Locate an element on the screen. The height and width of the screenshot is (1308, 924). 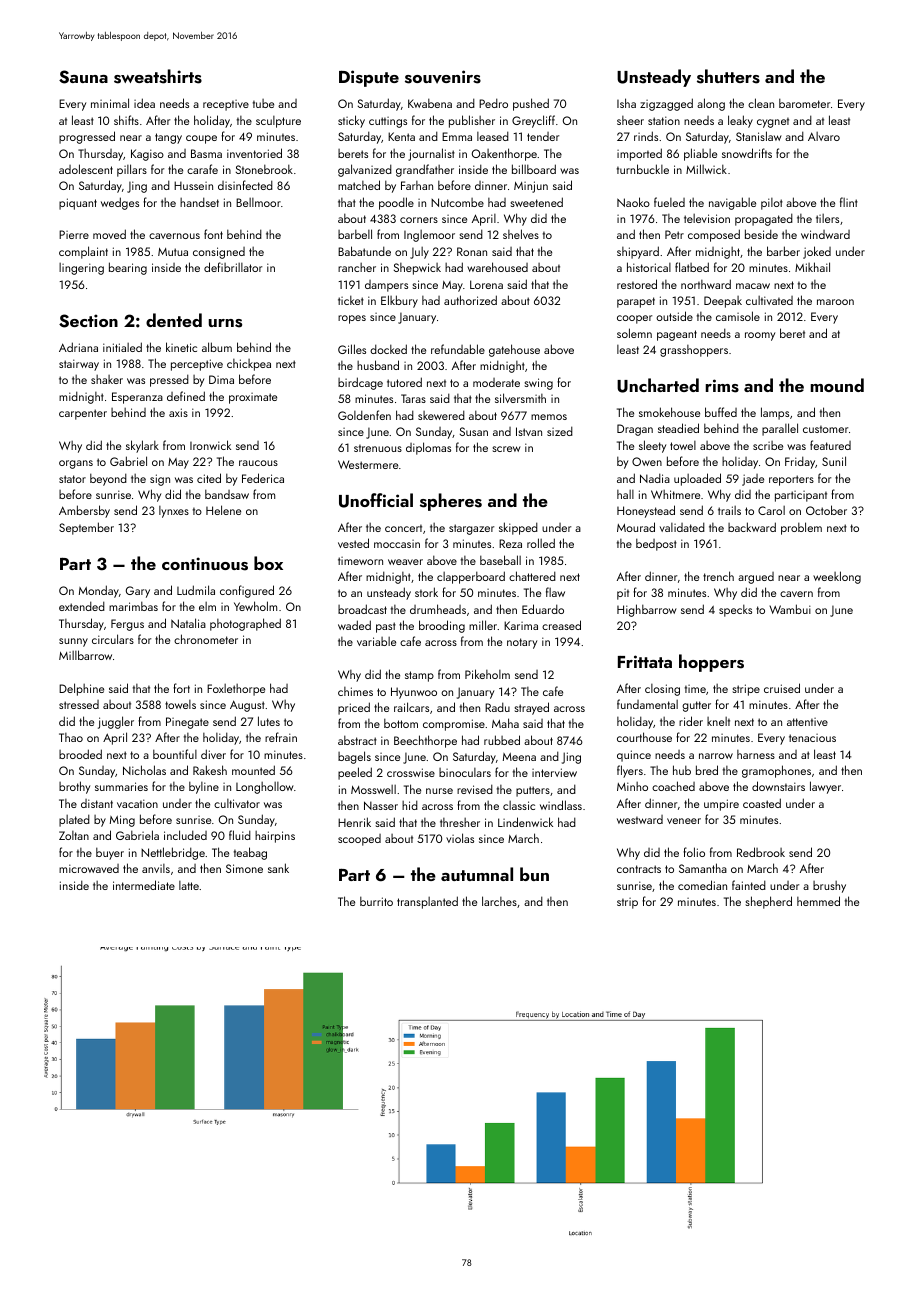
sunny is located at coordinates (73, 642).
